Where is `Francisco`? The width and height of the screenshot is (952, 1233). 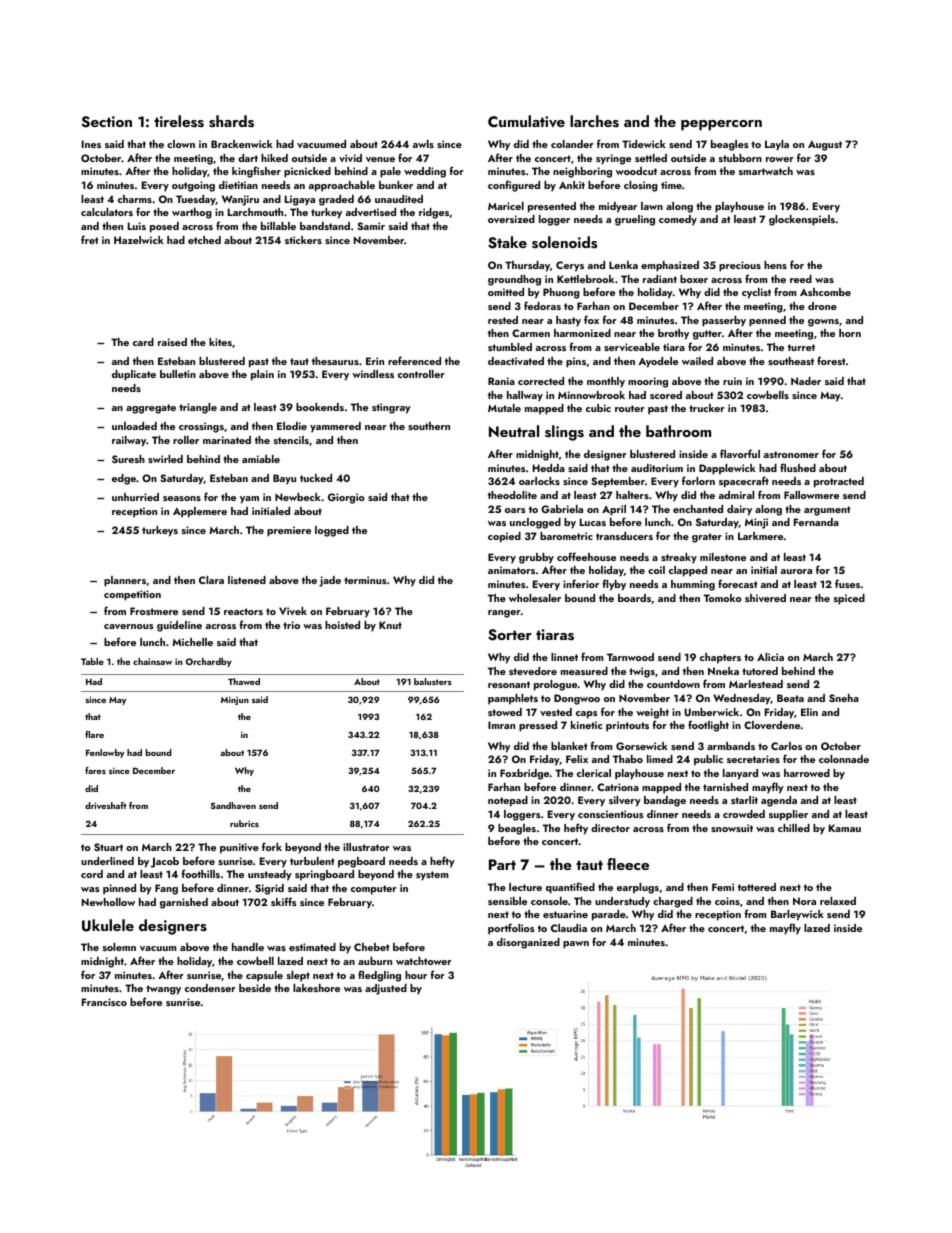
Francisco is located at coordinates (104, 1002).
